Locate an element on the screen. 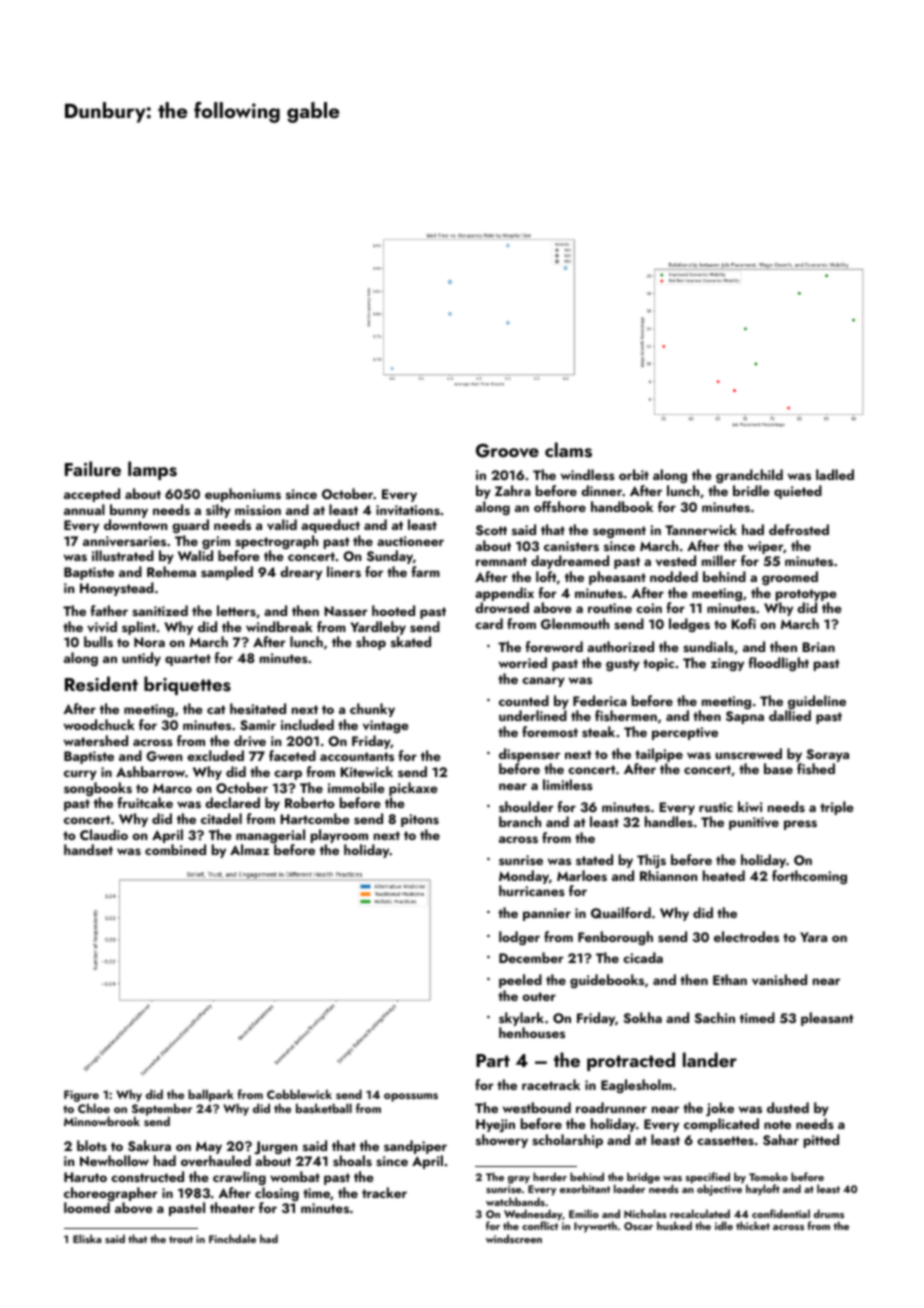  Nasser is located at coordinates (346, 611).
